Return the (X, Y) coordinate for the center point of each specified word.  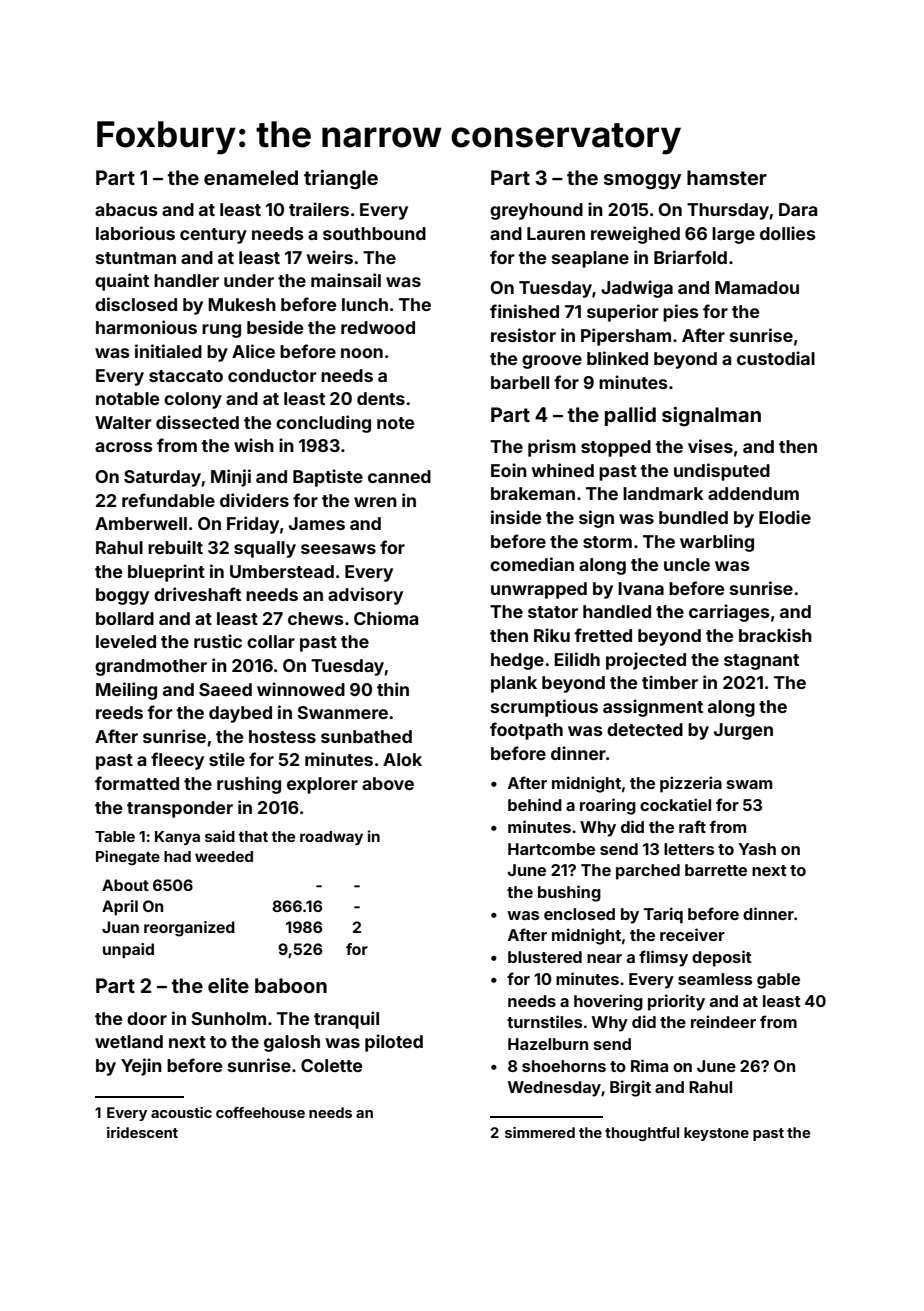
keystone (716, 1134)
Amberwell (141, 523)
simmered (540, 1132)
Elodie (785, 517)
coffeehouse (260, 1112)
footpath (526, 731)
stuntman (136, 258)
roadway (331, 838)
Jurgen (743, 731)
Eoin (509, 470)
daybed (240, 714)
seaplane (590, 259)
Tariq (663, 915)
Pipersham (626, 337)
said (220, 836)
